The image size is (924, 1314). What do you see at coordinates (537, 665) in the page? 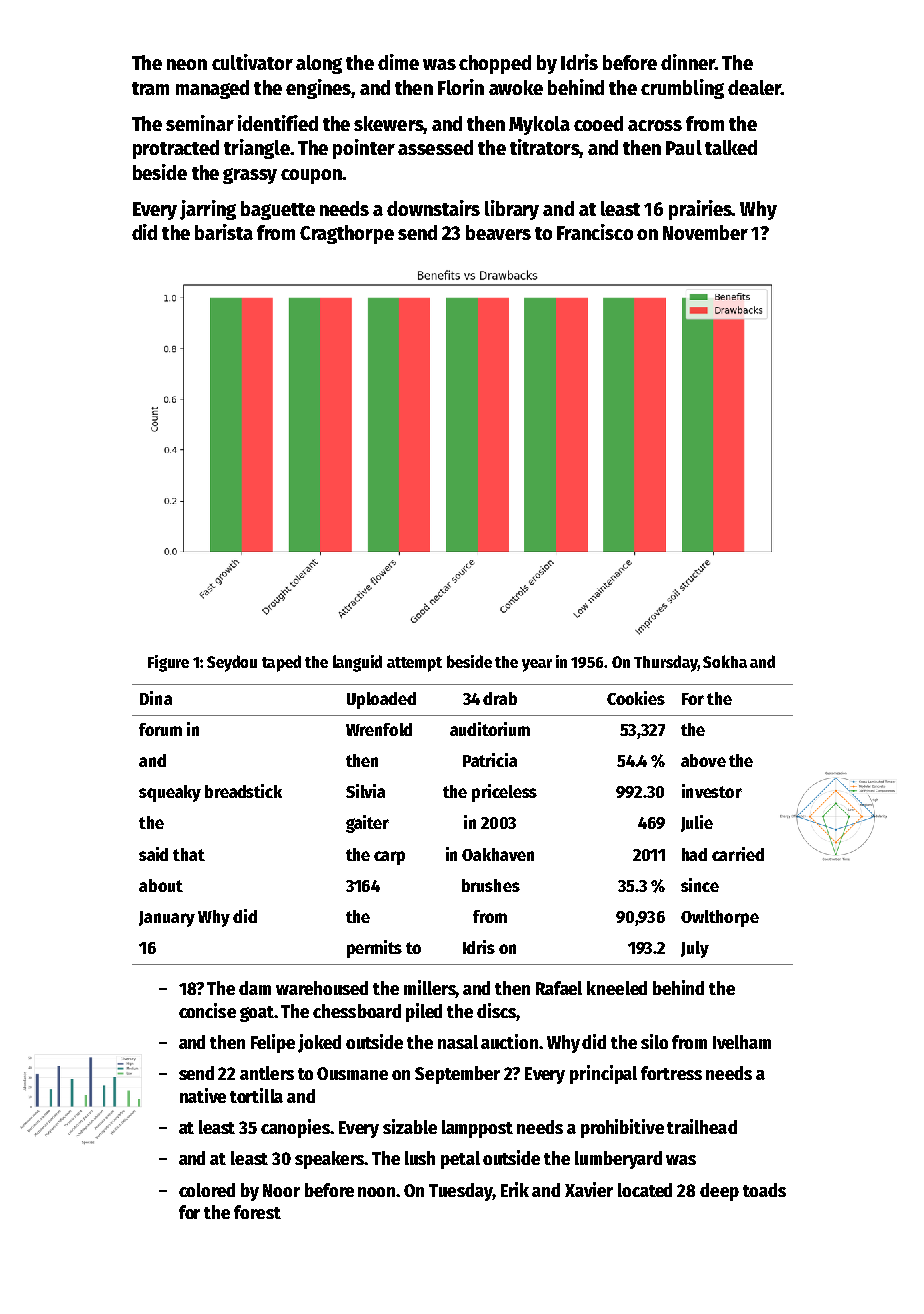
I see `year` at bounding box center [537, 665].
